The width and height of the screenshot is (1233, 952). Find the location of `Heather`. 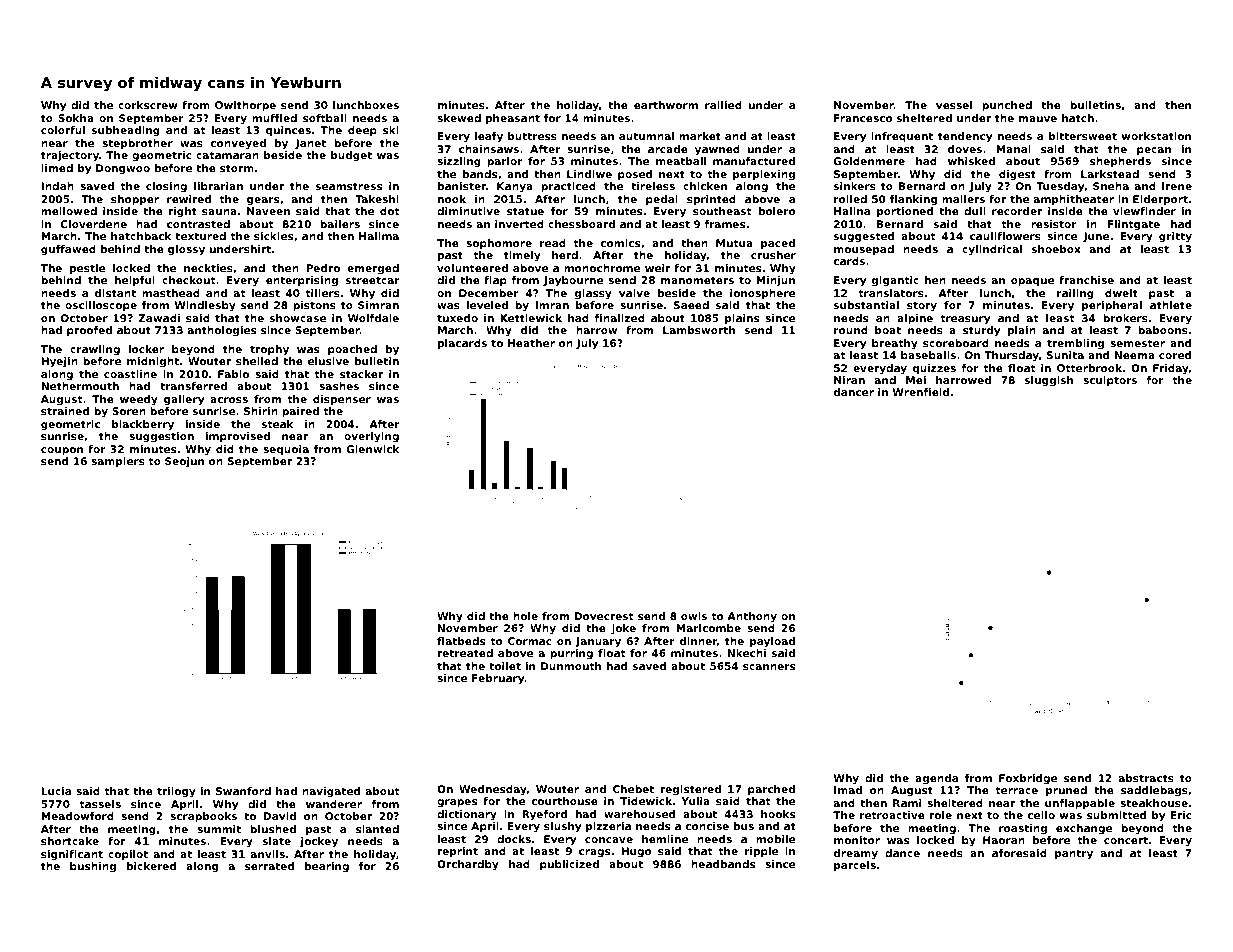

Heather is located at coordinates (531, 343).
